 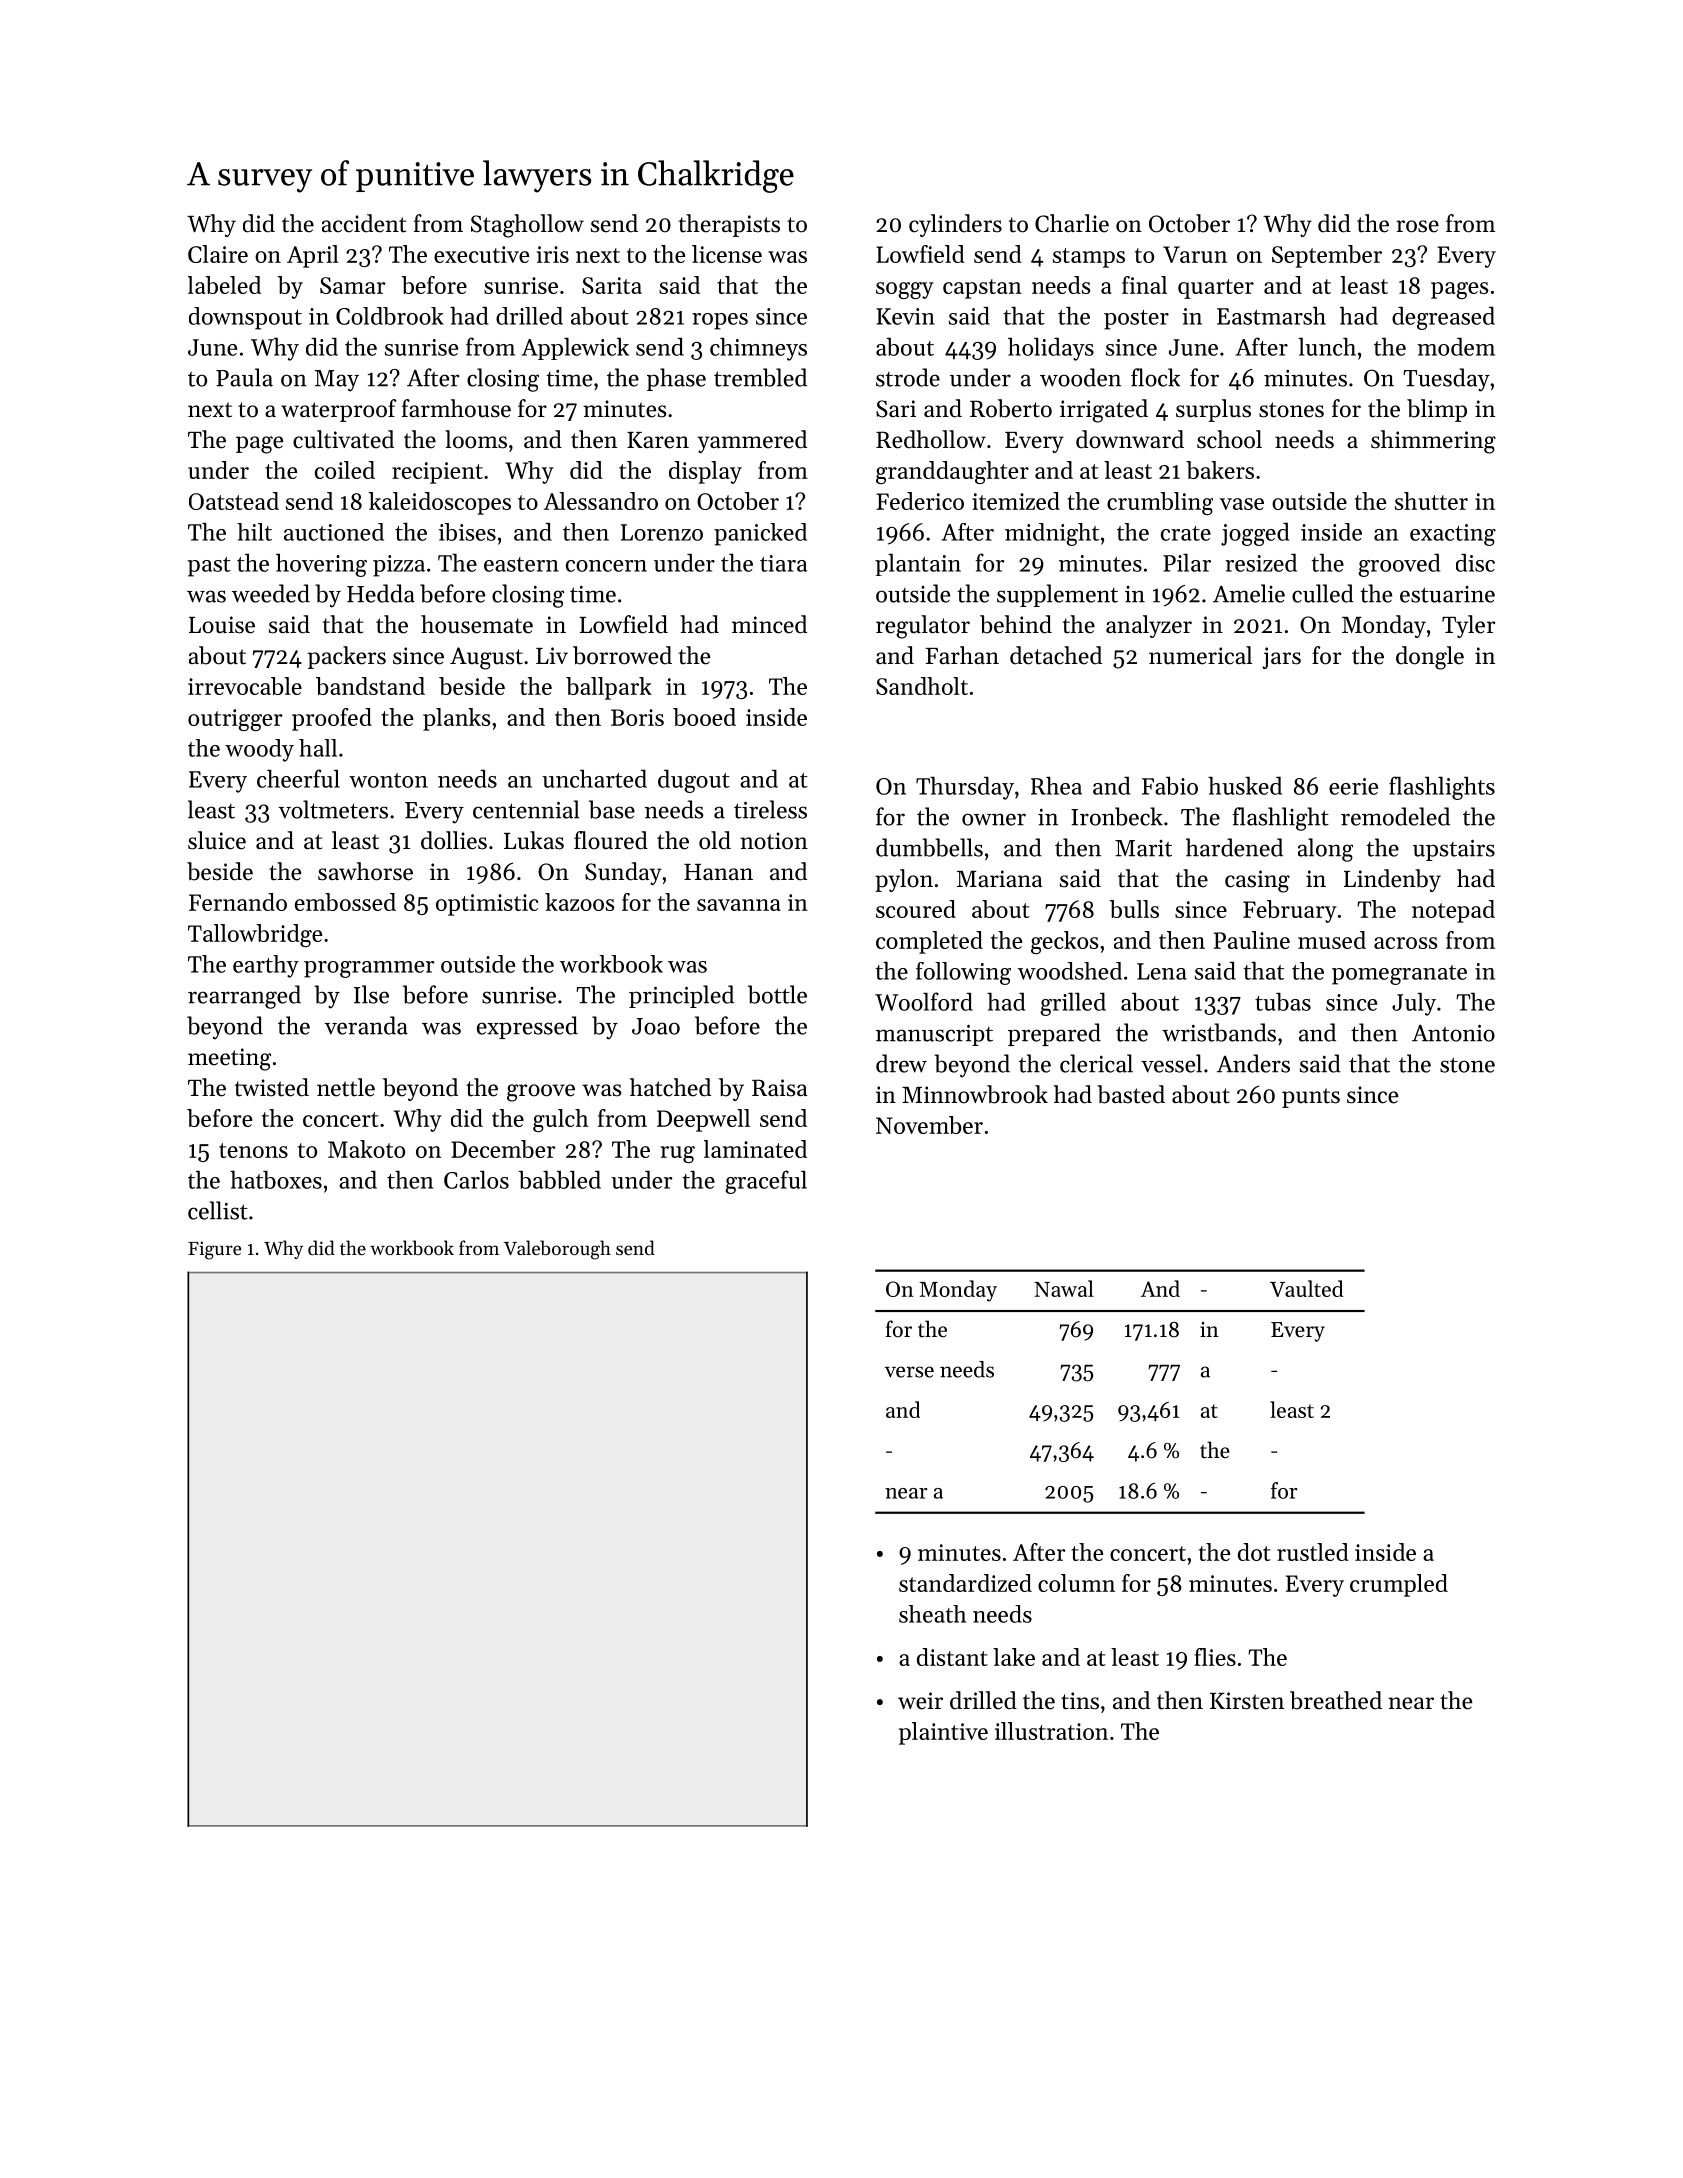 I want to click on labeled, so click(x=224, y=285).
